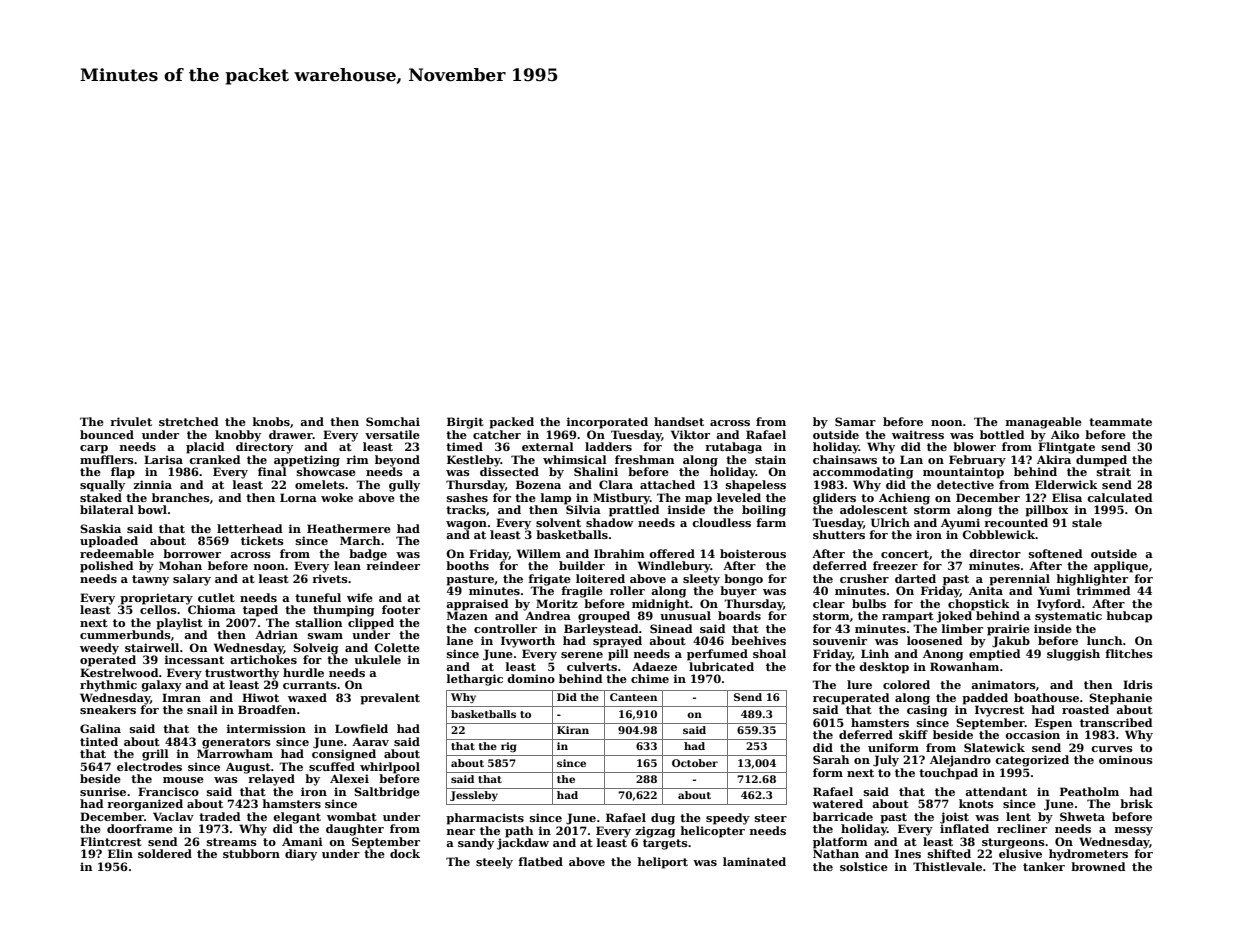 This screenshot has height=952, width=1233. Describe the element at coordinates (1112, 749) in the screenshot. I see `curves` at that location.
